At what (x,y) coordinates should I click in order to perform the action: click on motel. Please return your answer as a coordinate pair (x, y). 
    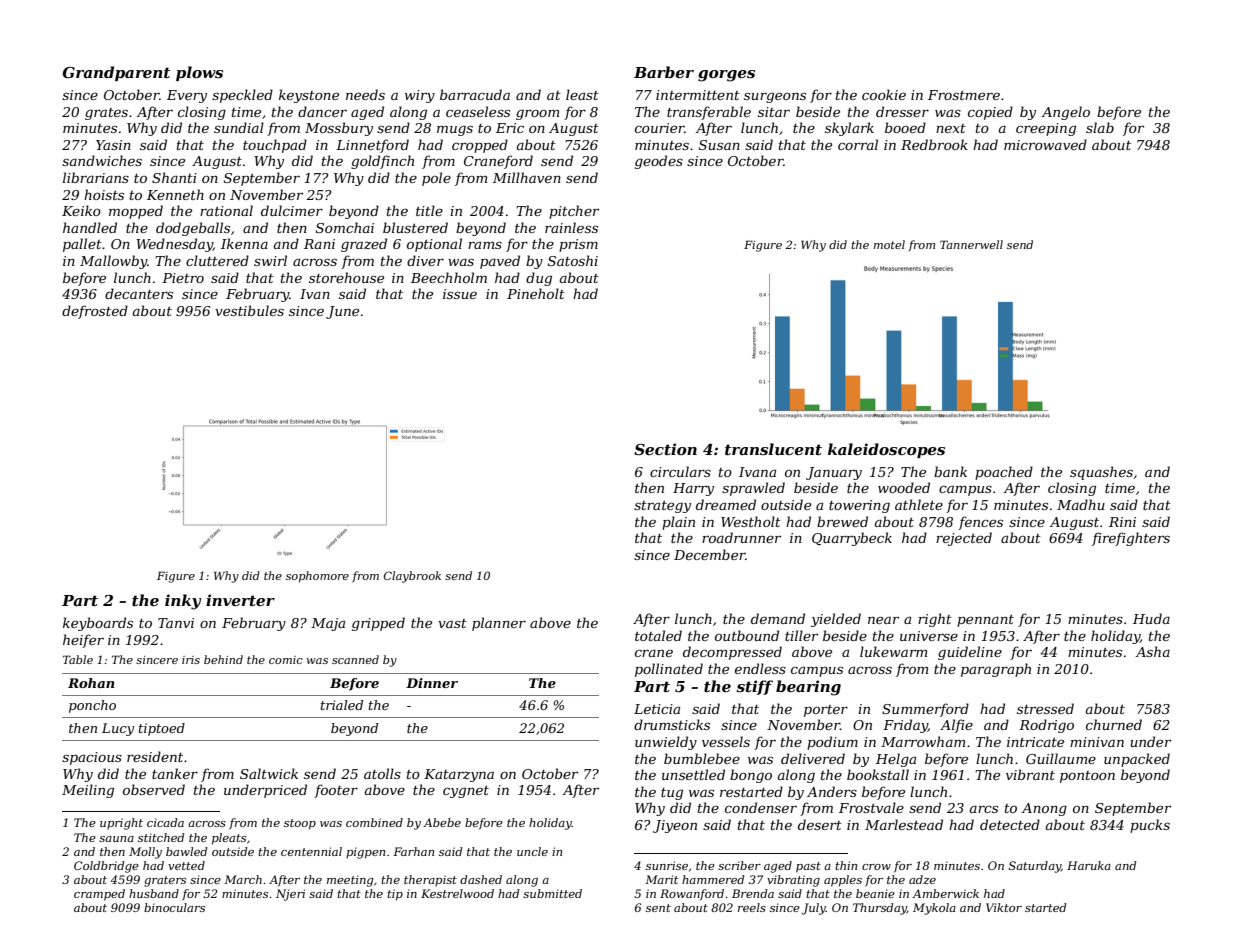
    Looking at the image, I should click on (889, 244).
